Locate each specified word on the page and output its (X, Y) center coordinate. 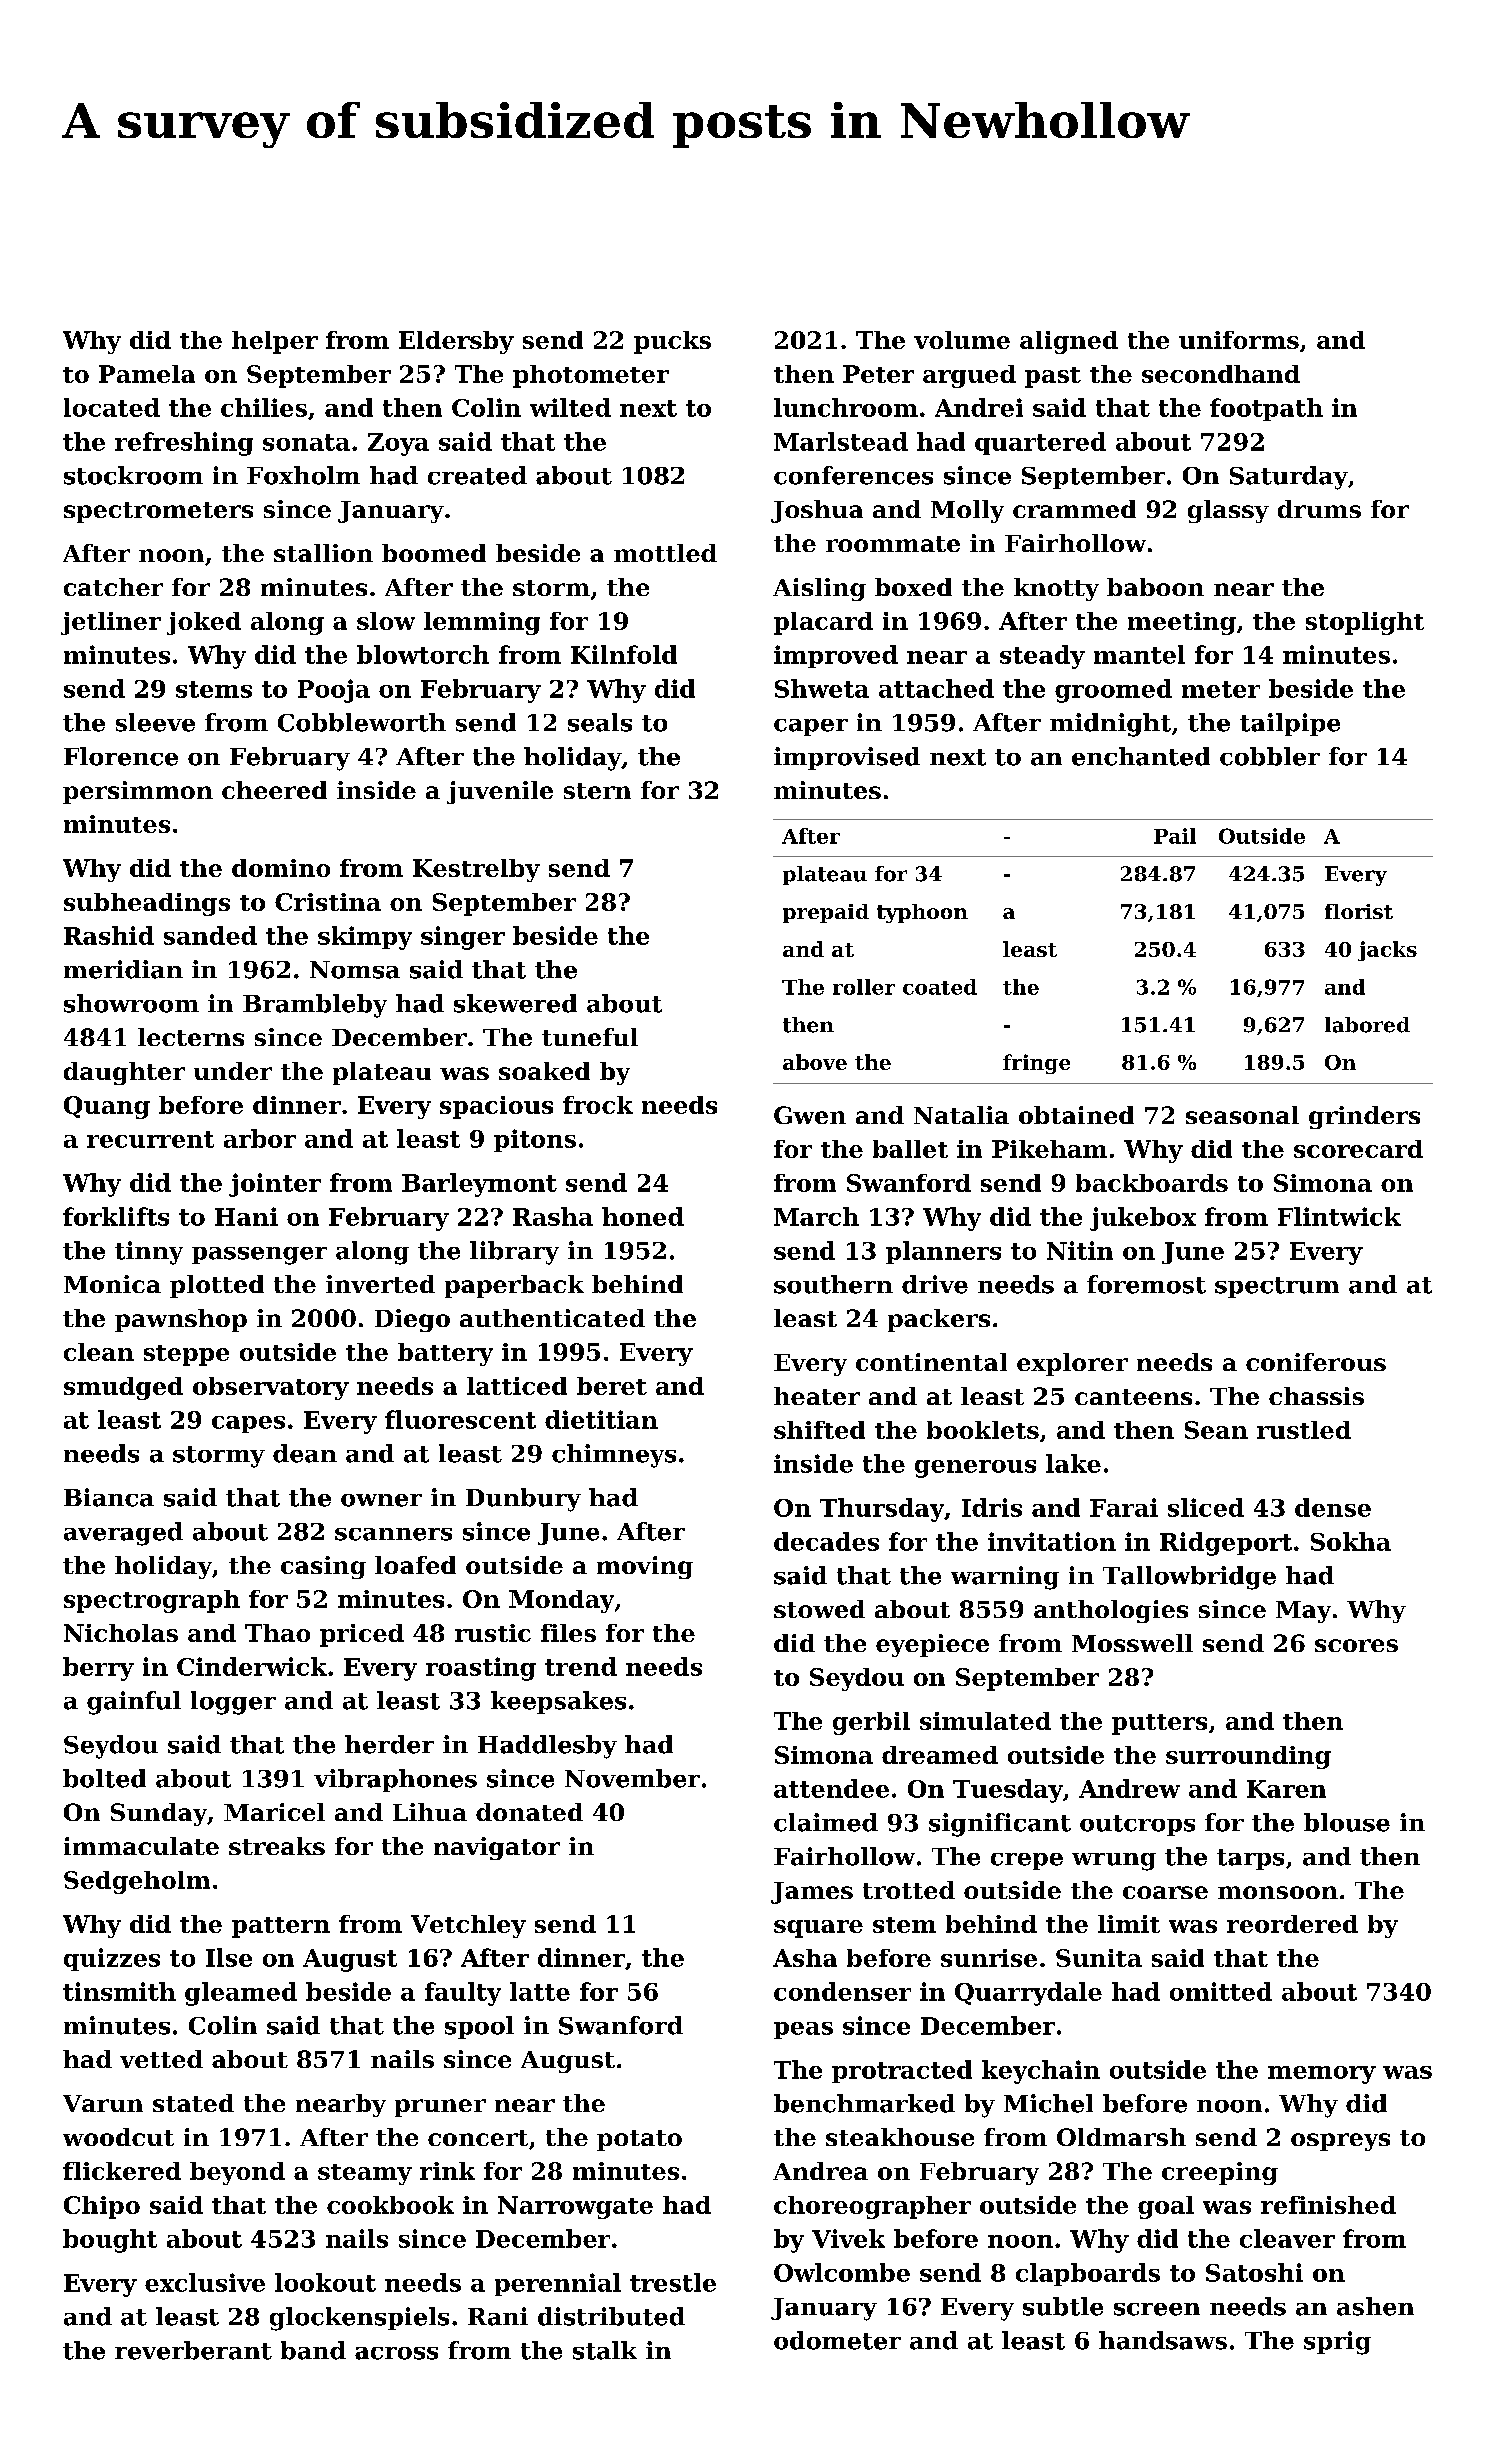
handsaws (1163, 2340)
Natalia (961, 1115)
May (1303, 1612)
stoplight (1365, 623)
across (396, 2353)
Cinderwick (252, 1666)
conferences (853, 475)
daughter (124, 1073)
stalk (605, 2350)
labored (1367, 1025)
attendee (831, 1788)
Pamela (147, 374)
